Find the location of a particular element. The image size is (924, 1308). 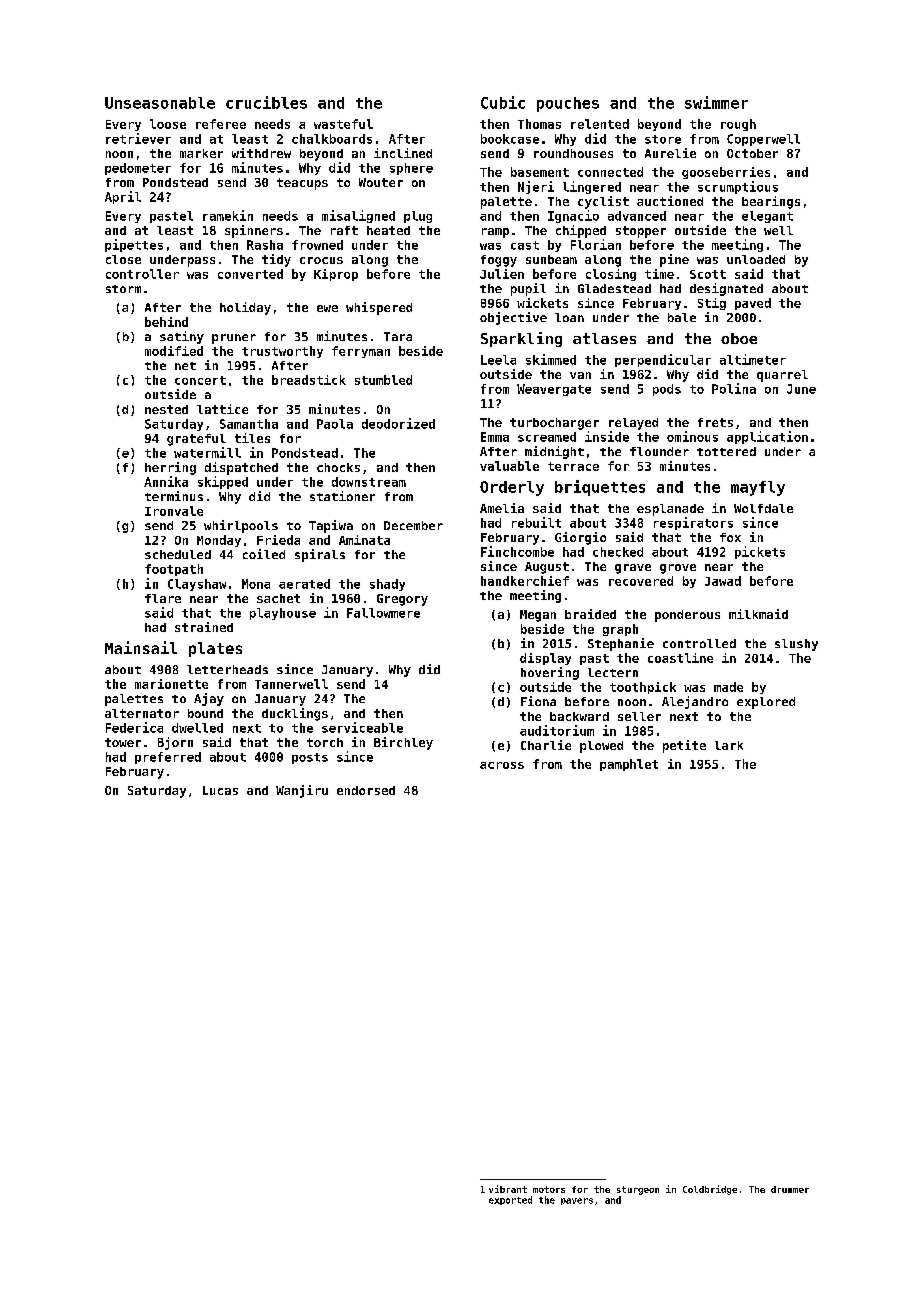

swimmer is located at coordinates (716, 102).
